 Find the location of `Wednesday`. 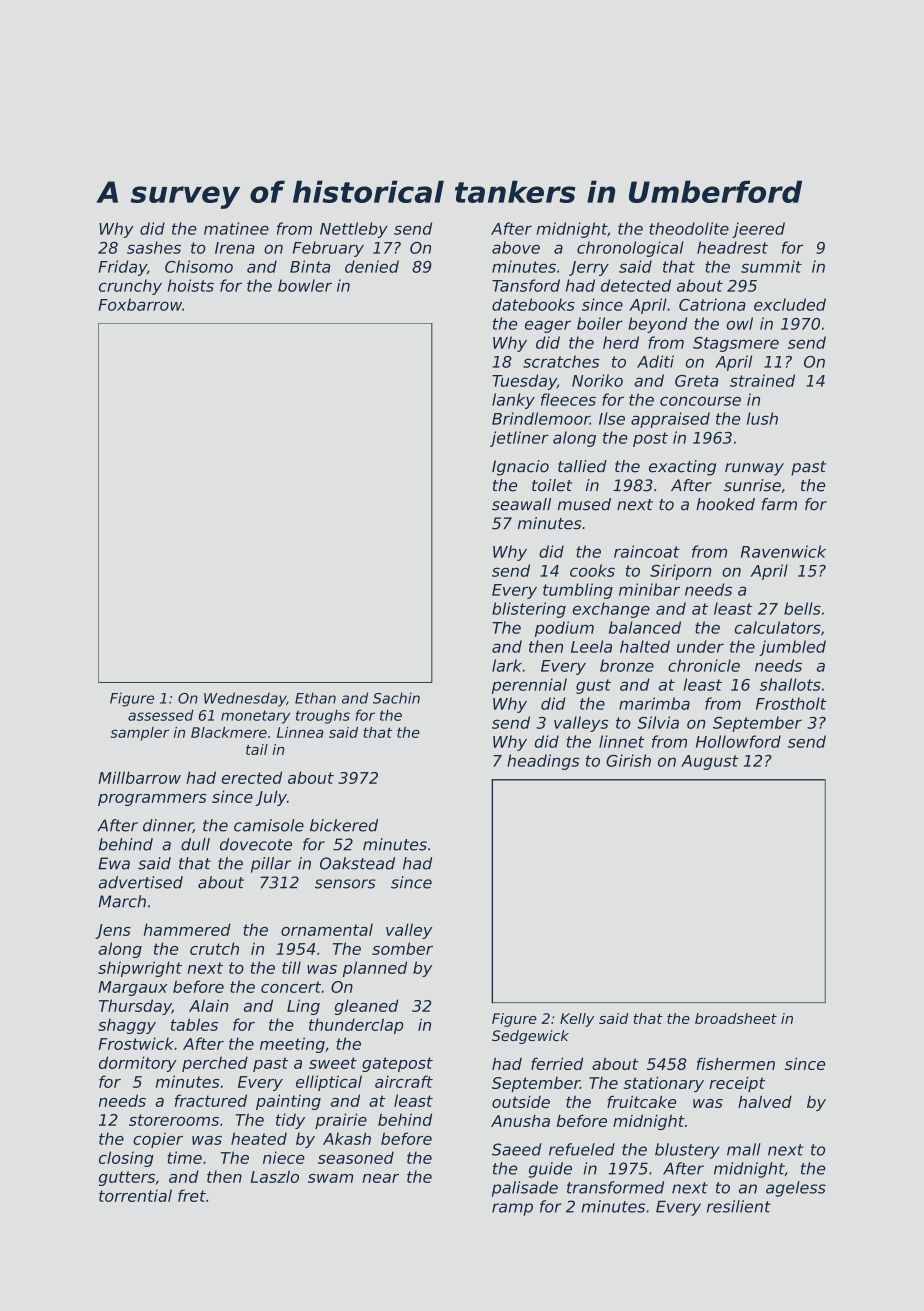

Wednesday is located at coordinates (245, 699).
